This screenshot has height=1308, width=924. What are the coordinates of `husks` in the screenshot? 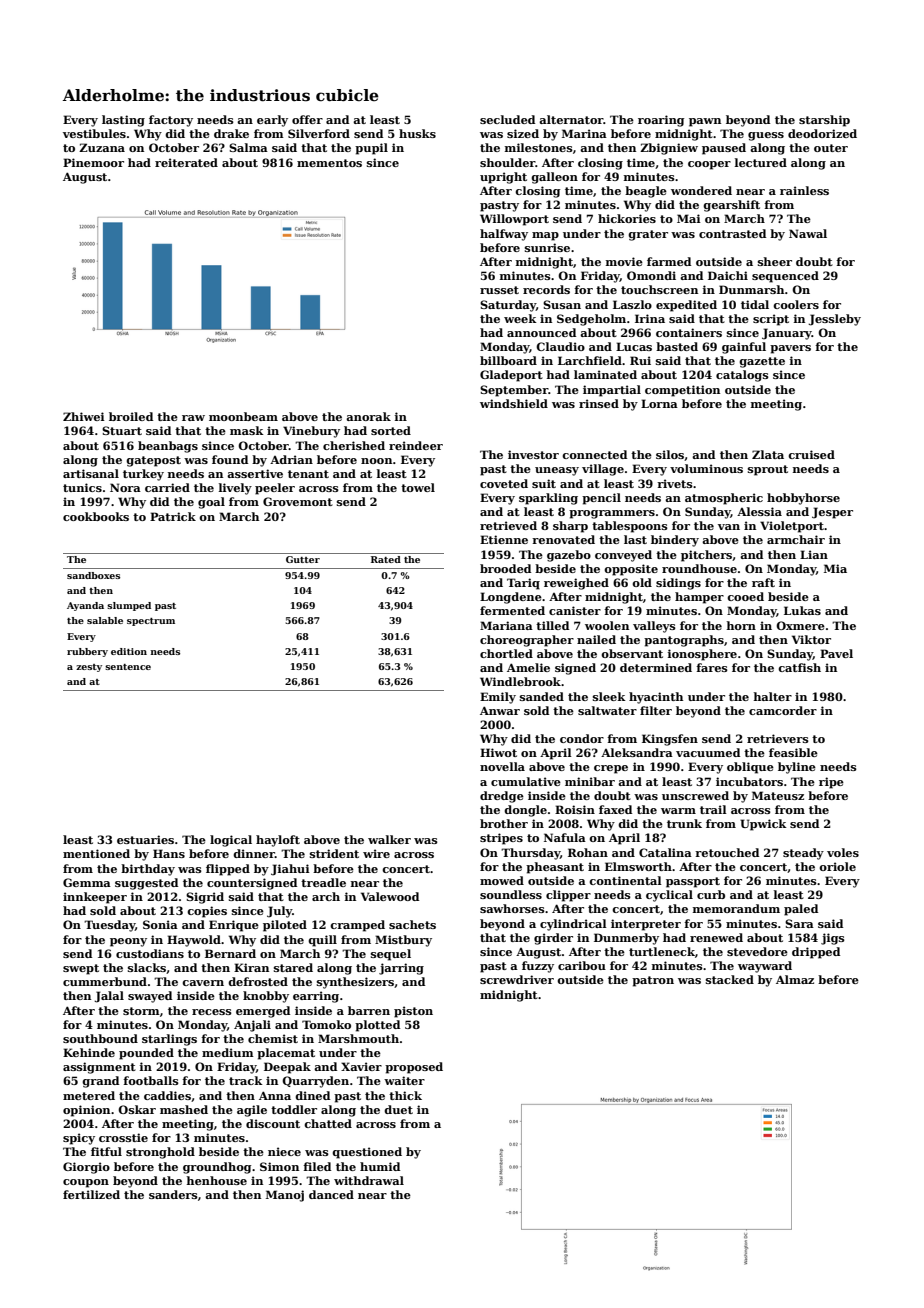 It's located at (417, 133).
